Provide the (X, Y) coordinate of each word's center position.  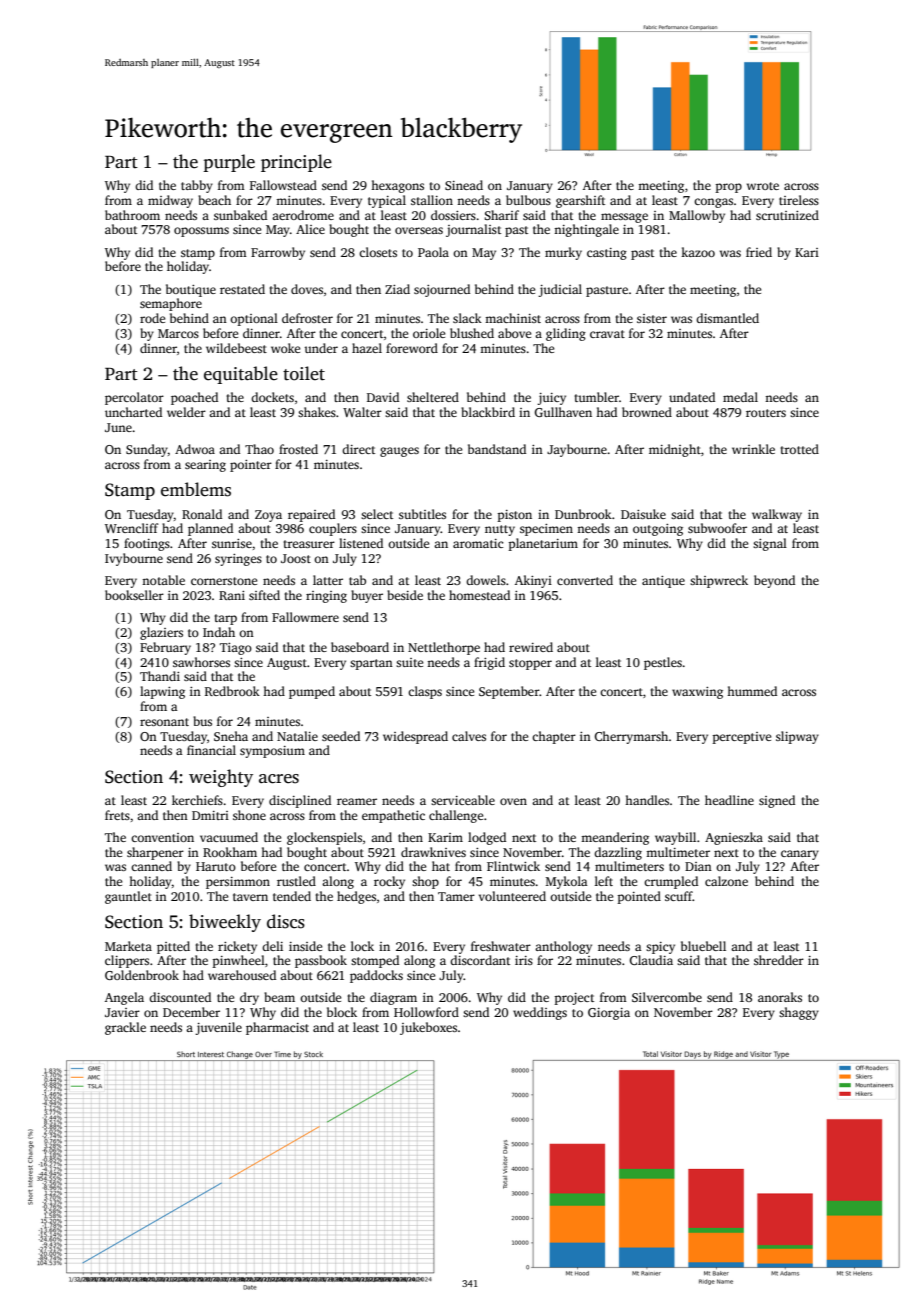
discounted (180, 997)
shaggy (799, 1013)
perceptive (742, 738)
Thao (259, 449)
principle (296, 163)
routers (766, 413)
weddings (540, 1013)
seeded (341, 736)
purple (229, 163)
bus (202, 721)
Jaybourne (577, 450)
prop (728, 188)
